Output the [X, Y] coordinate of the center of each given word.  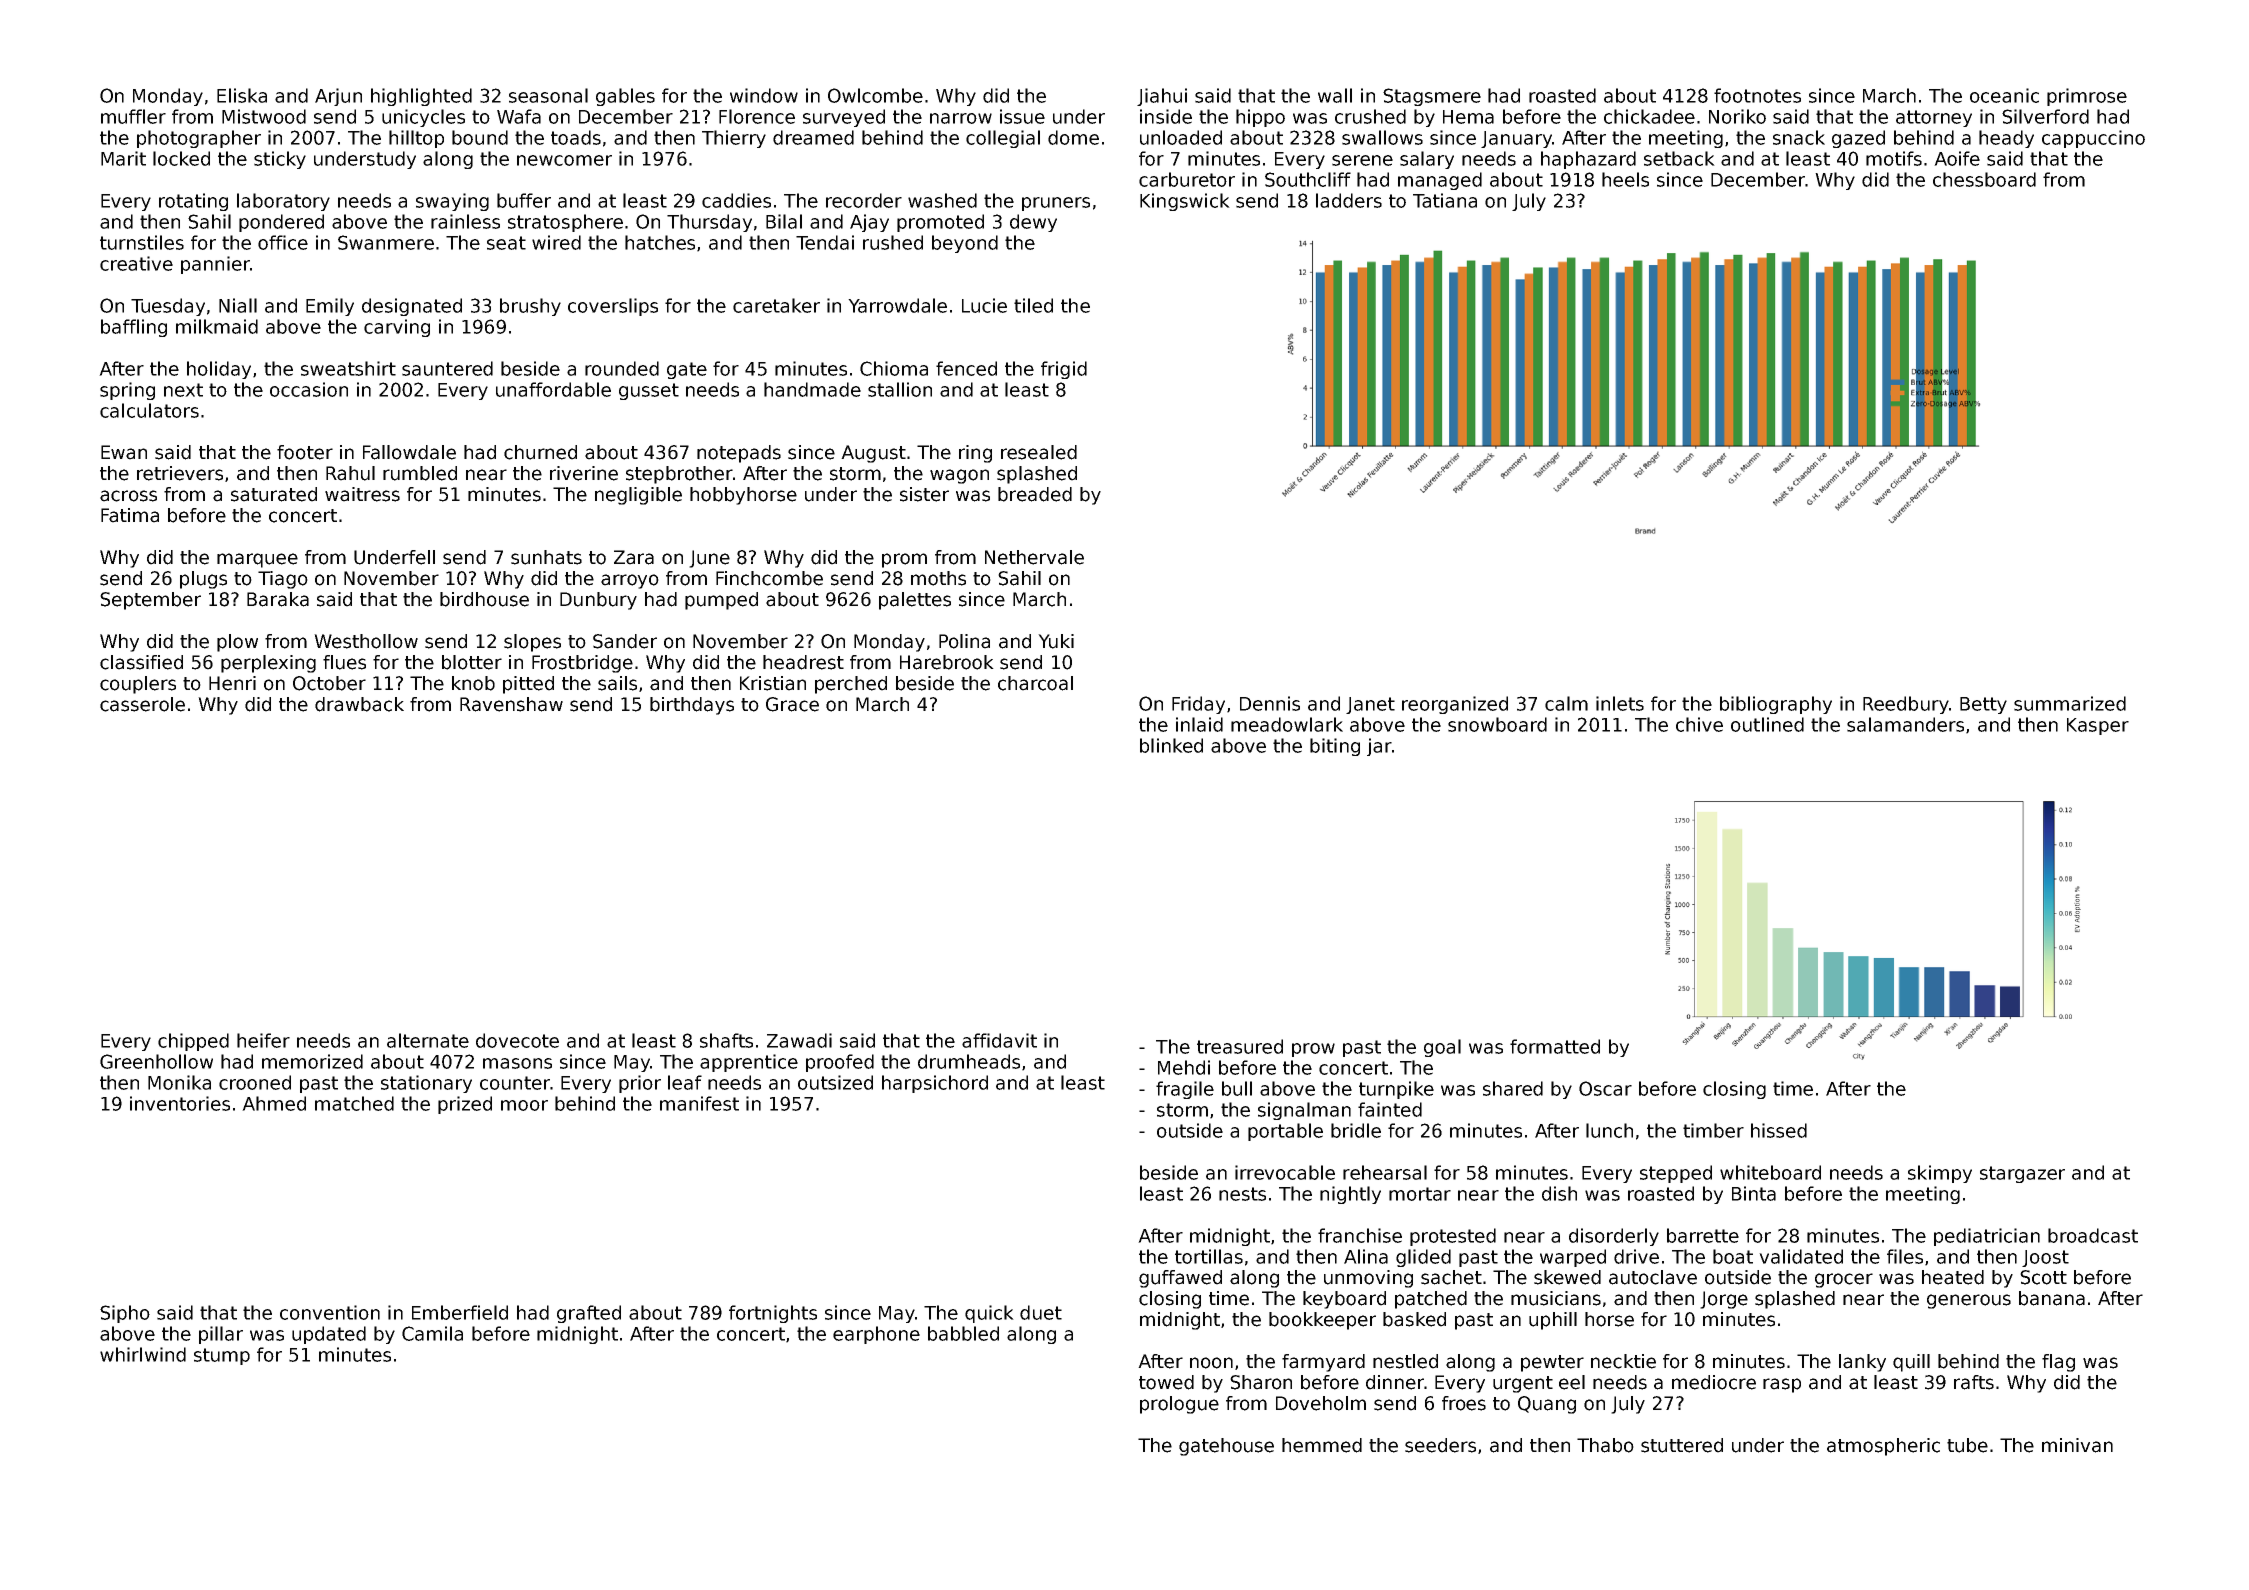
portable [1285, 1132]
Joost [2045, 1258]
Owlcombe [875, 95]
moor [524, 1105]
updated [329, 1335]
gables [625, 97]
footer [305, 452]
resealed [1039, 452]
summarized [2070, 703]
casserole [142, 704]
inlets [1620, 703]
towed [1166, 1382]
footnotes [1757, 95]
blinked [1171, 745]
